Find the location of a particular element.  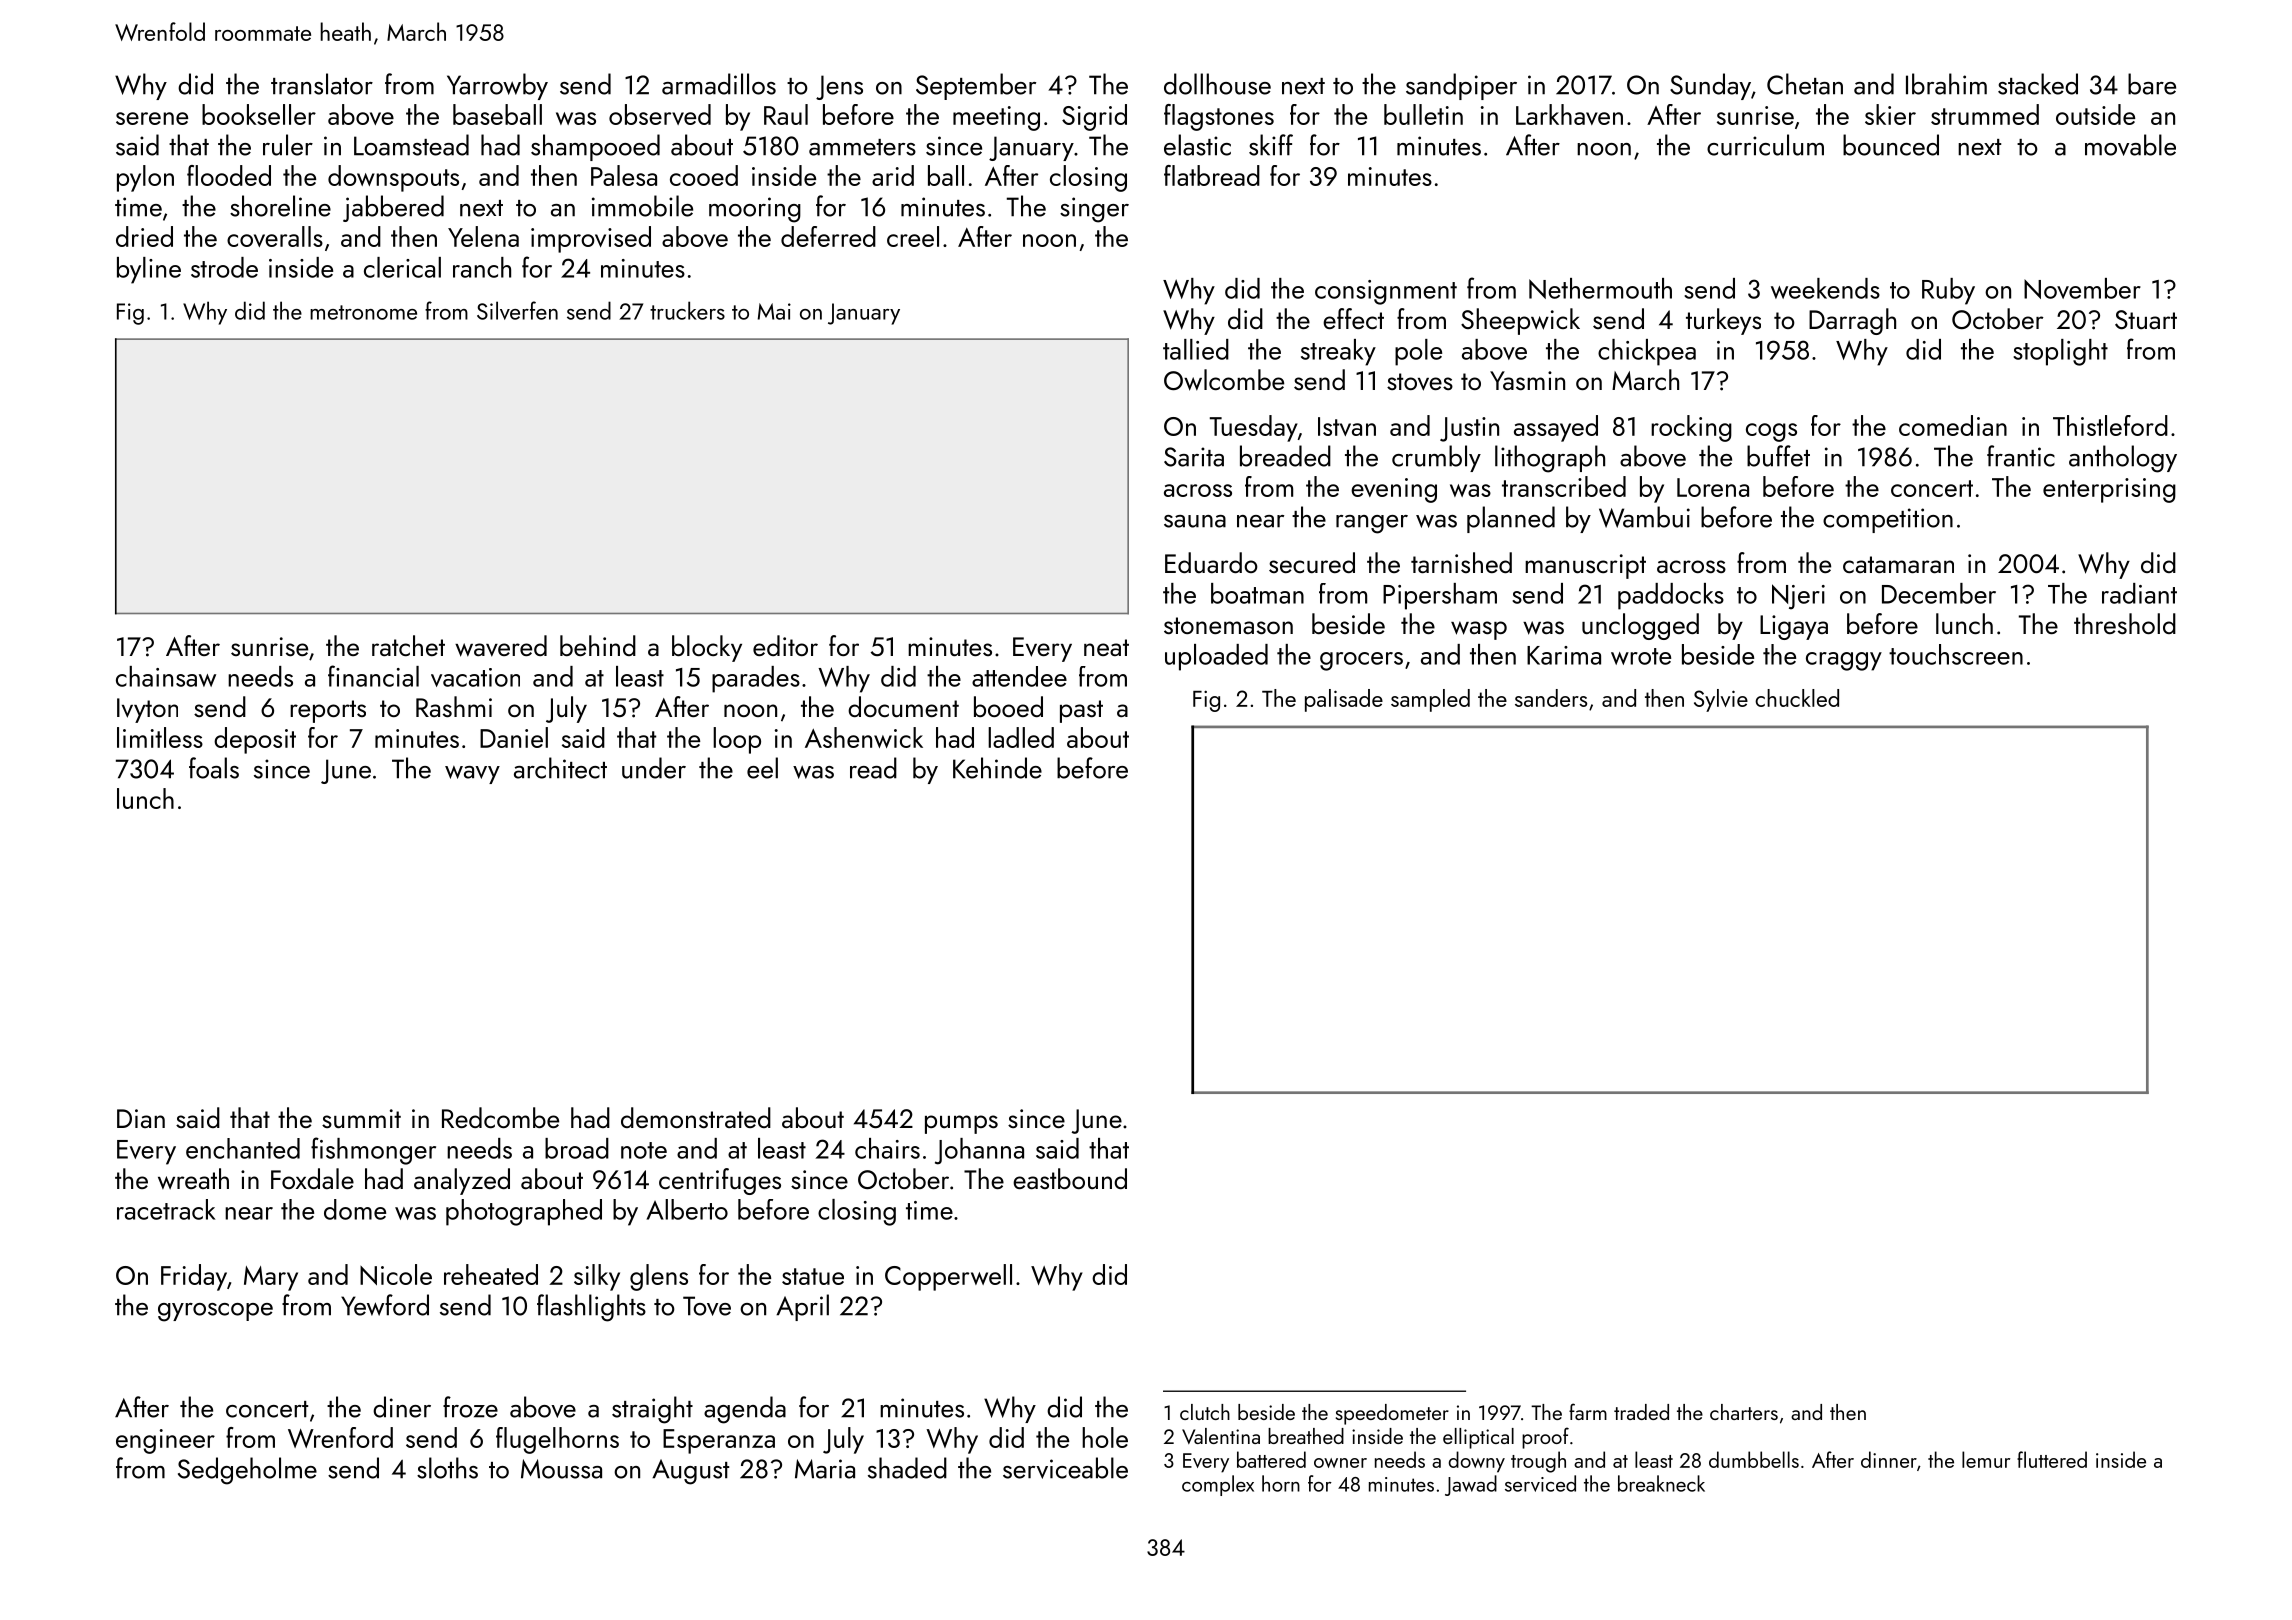

sandpiper is located at coordinates (1461, 86).
